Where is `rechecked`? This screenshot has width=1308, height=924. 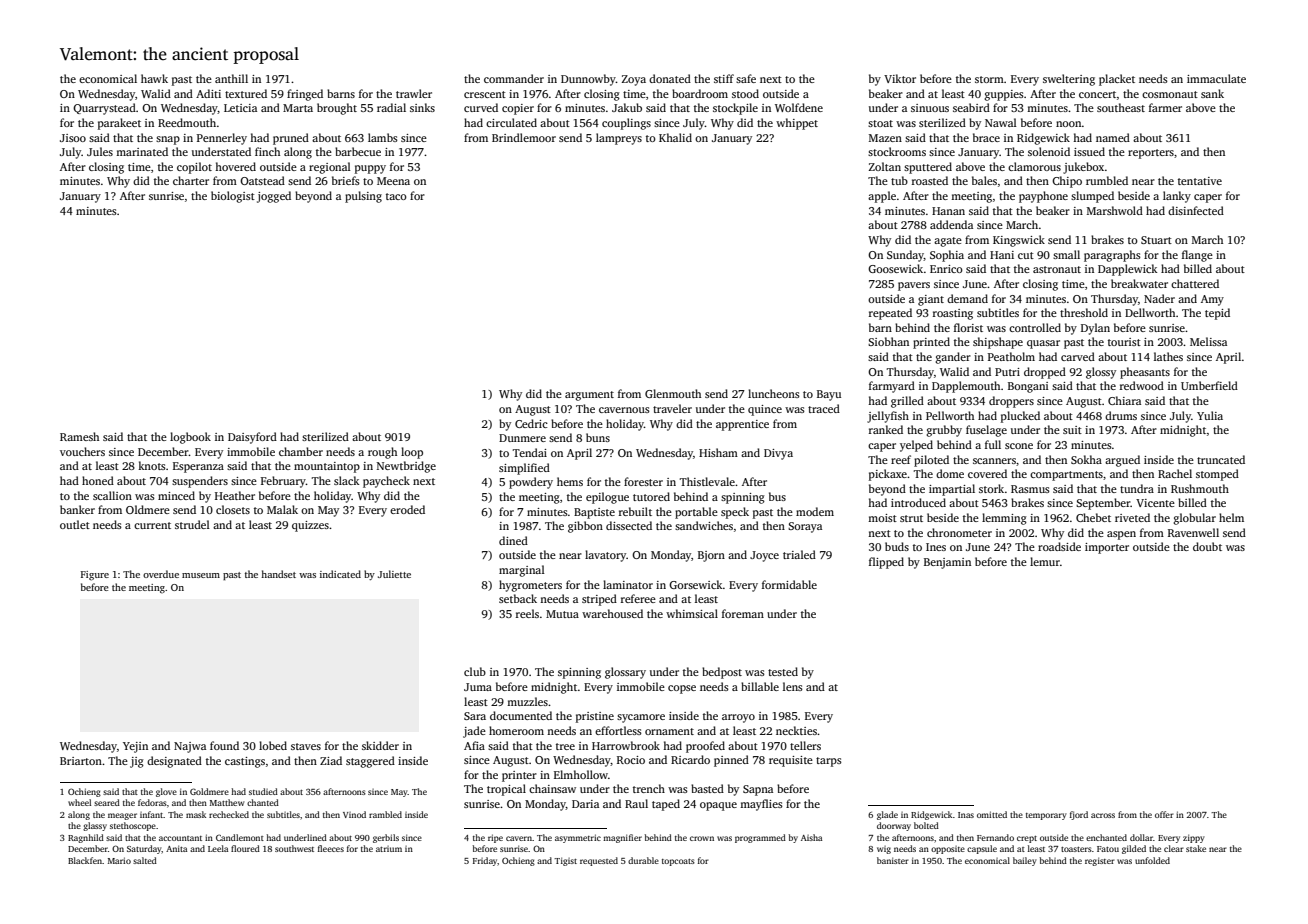
rechecked is located at coordinates (229, 814).
